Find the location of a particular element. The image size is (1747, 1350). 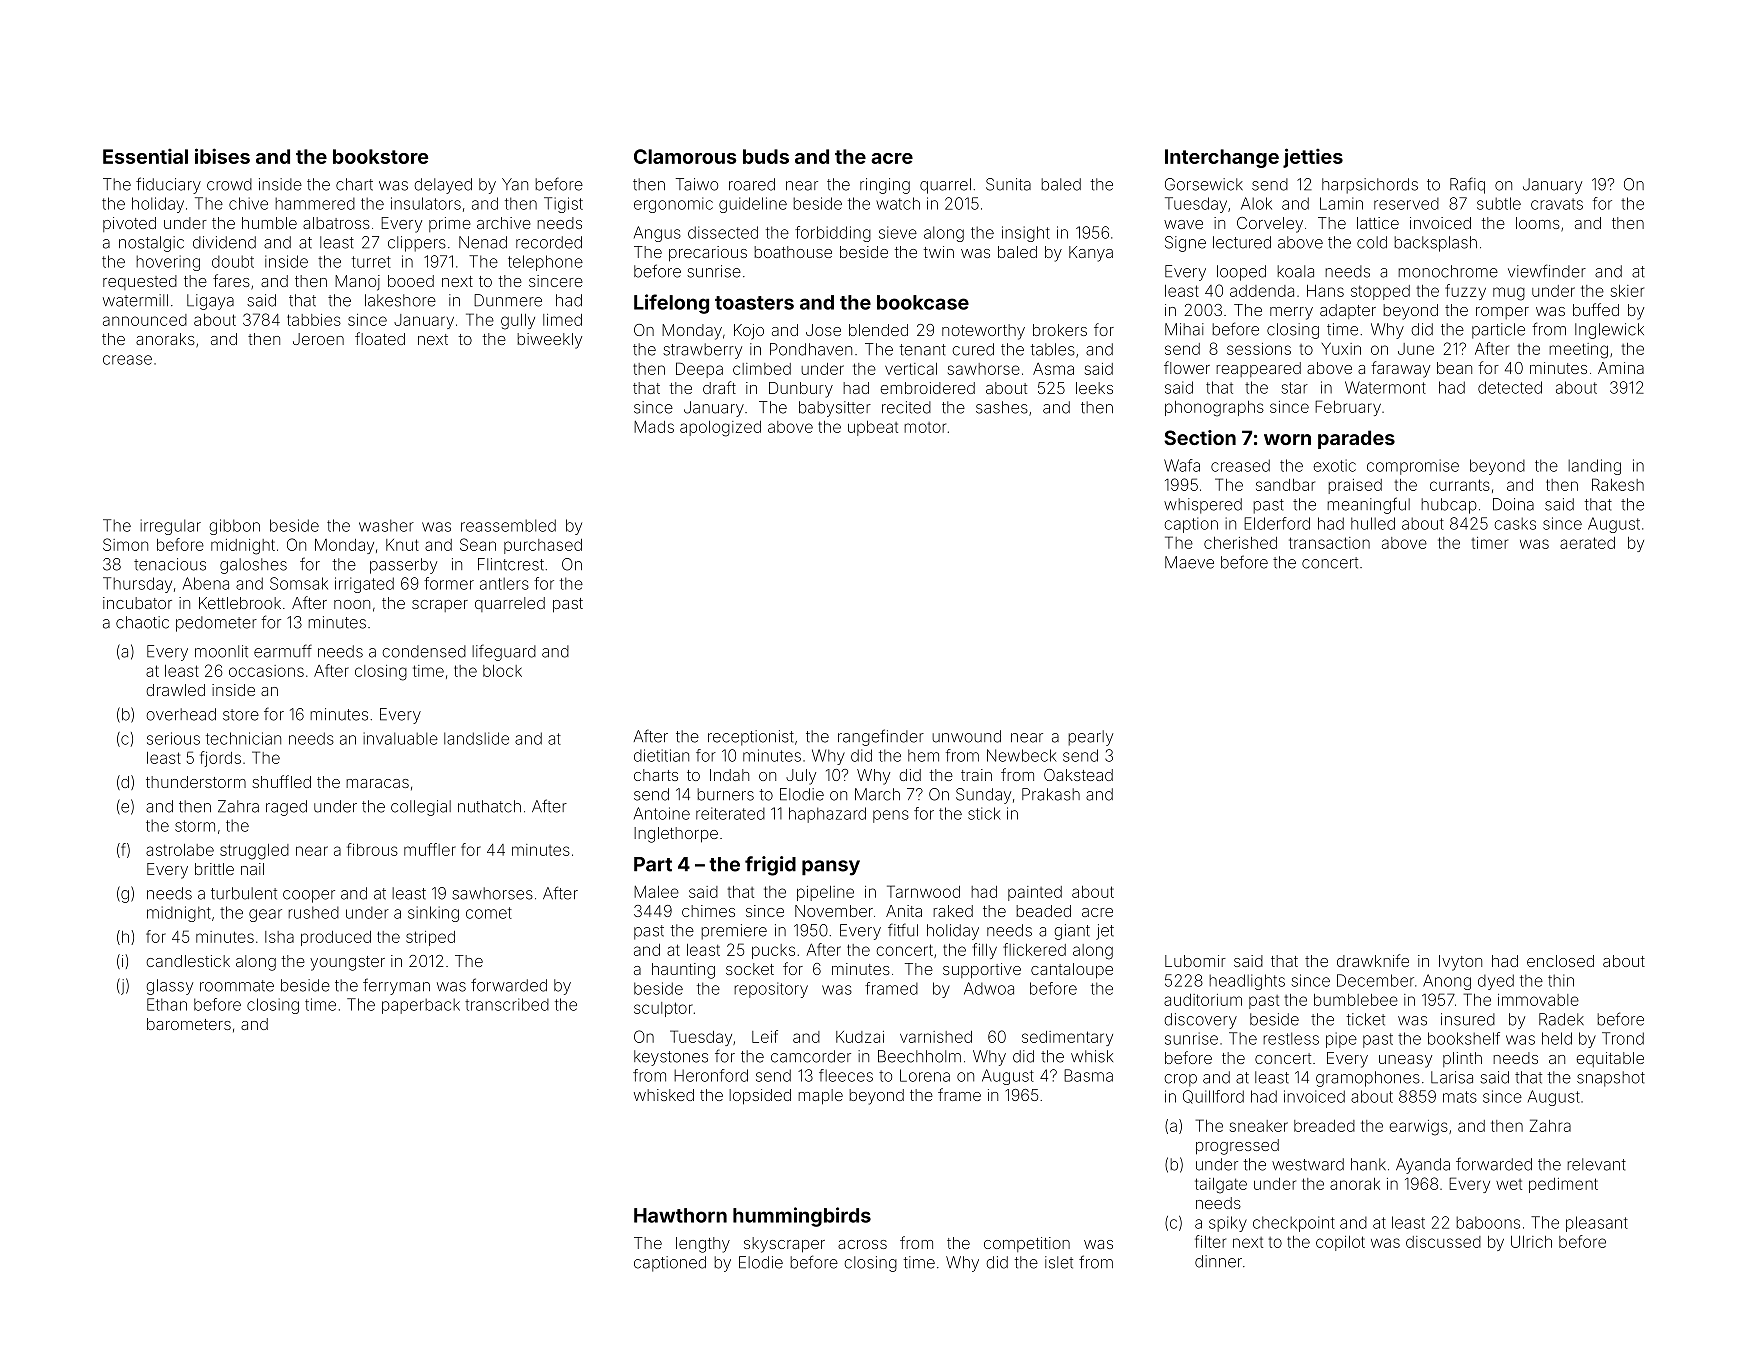

lengthy is located at coordinates (703, 1245).
